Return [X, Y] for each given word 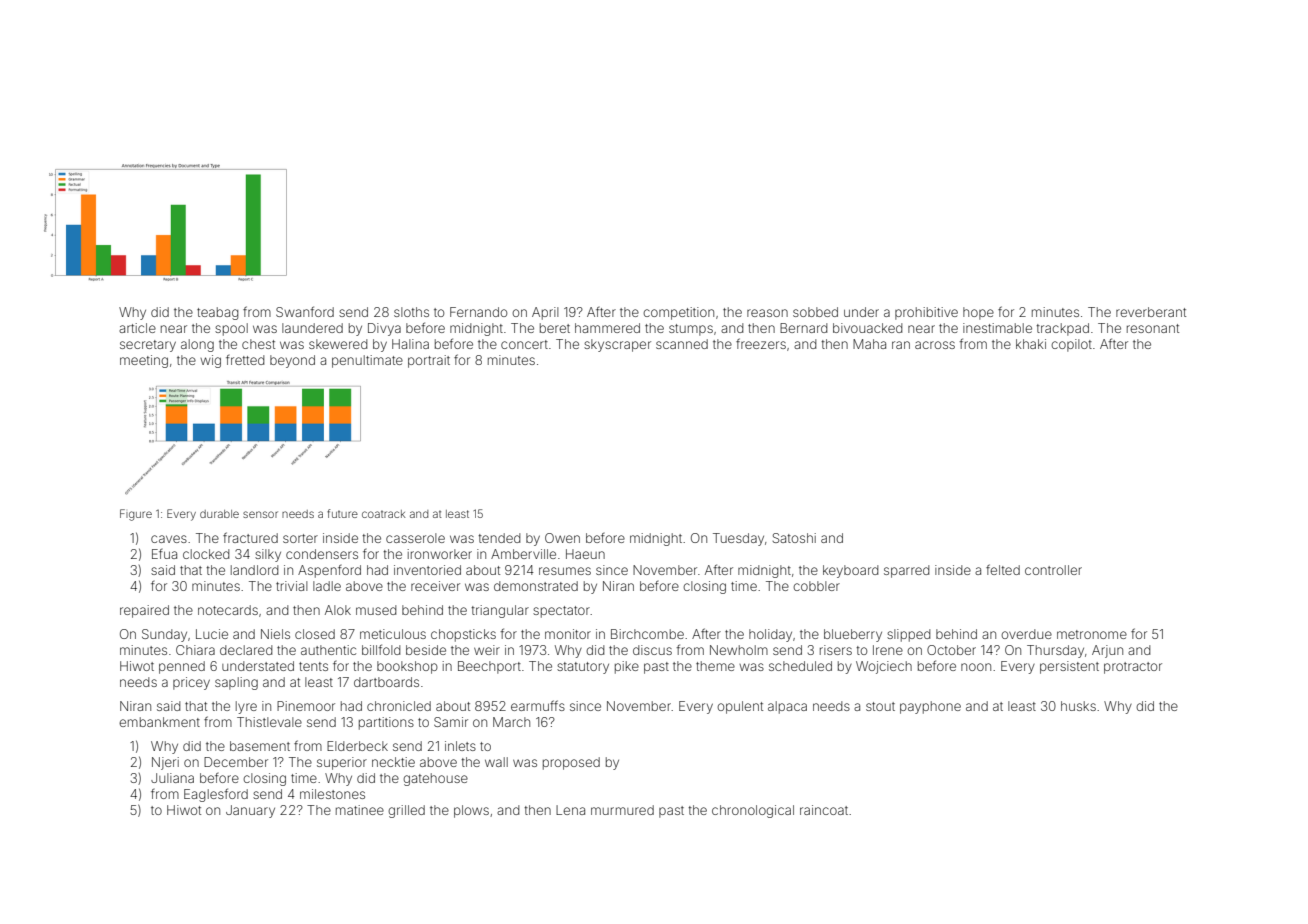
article [137, 328]
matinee [360, 810]
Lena [570, 810]
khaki [1031, 344]
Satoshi [794, 538]
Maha [869, 344]
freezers [761, 343]
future [342, 513]
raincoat [824, 810]
